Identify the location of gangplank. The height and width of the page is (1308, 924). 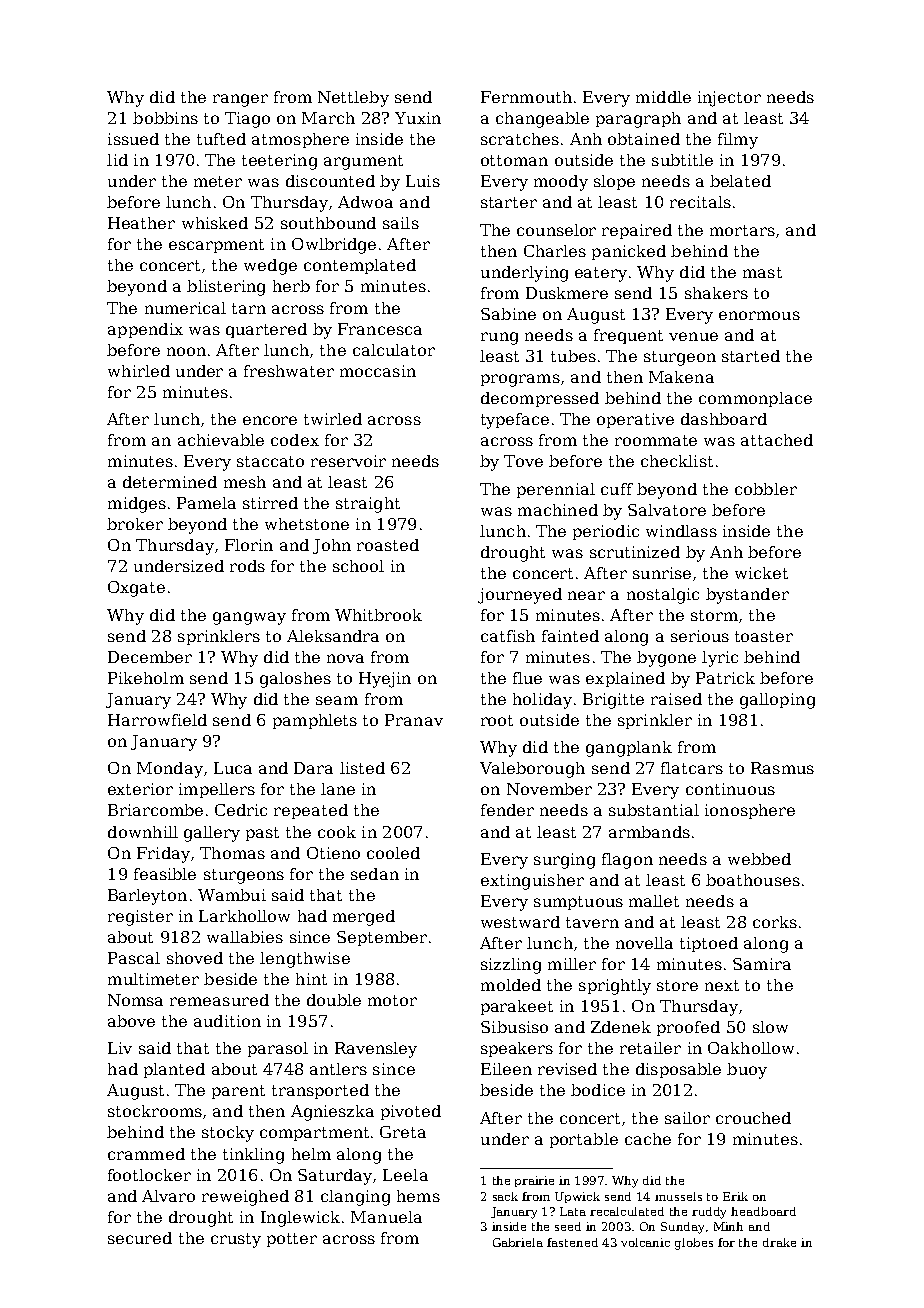
(629, 749).
